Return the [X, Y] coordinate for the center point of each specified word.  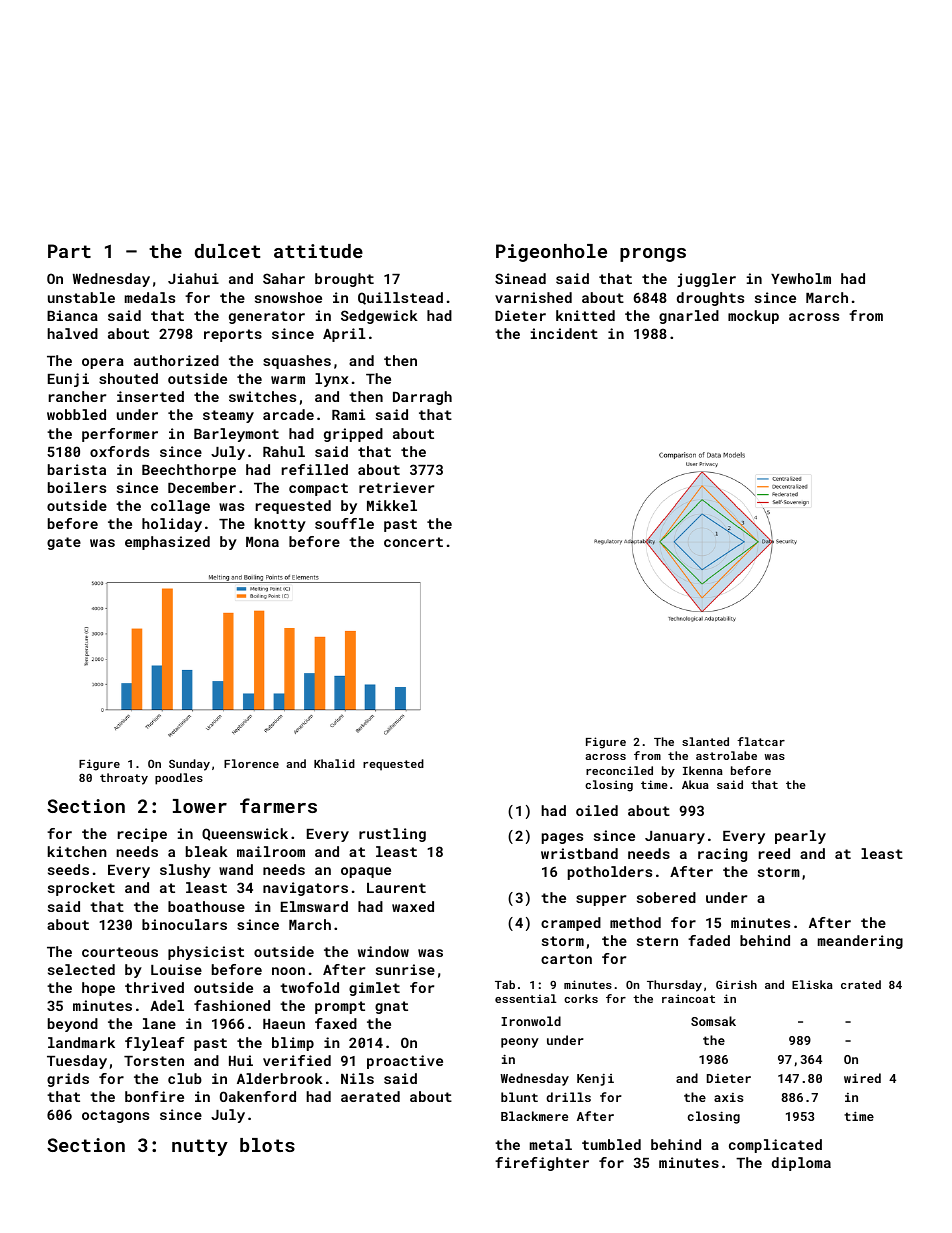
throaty [124, 779]
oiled [597, 810]
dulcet [227, 251]
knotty [280, 525]
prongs [653, 255]
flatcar [761, 741]
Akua [695, 784]
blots [267, 1145]
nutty [200, 1147]
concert [413, 542]
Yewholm [801, 278]
